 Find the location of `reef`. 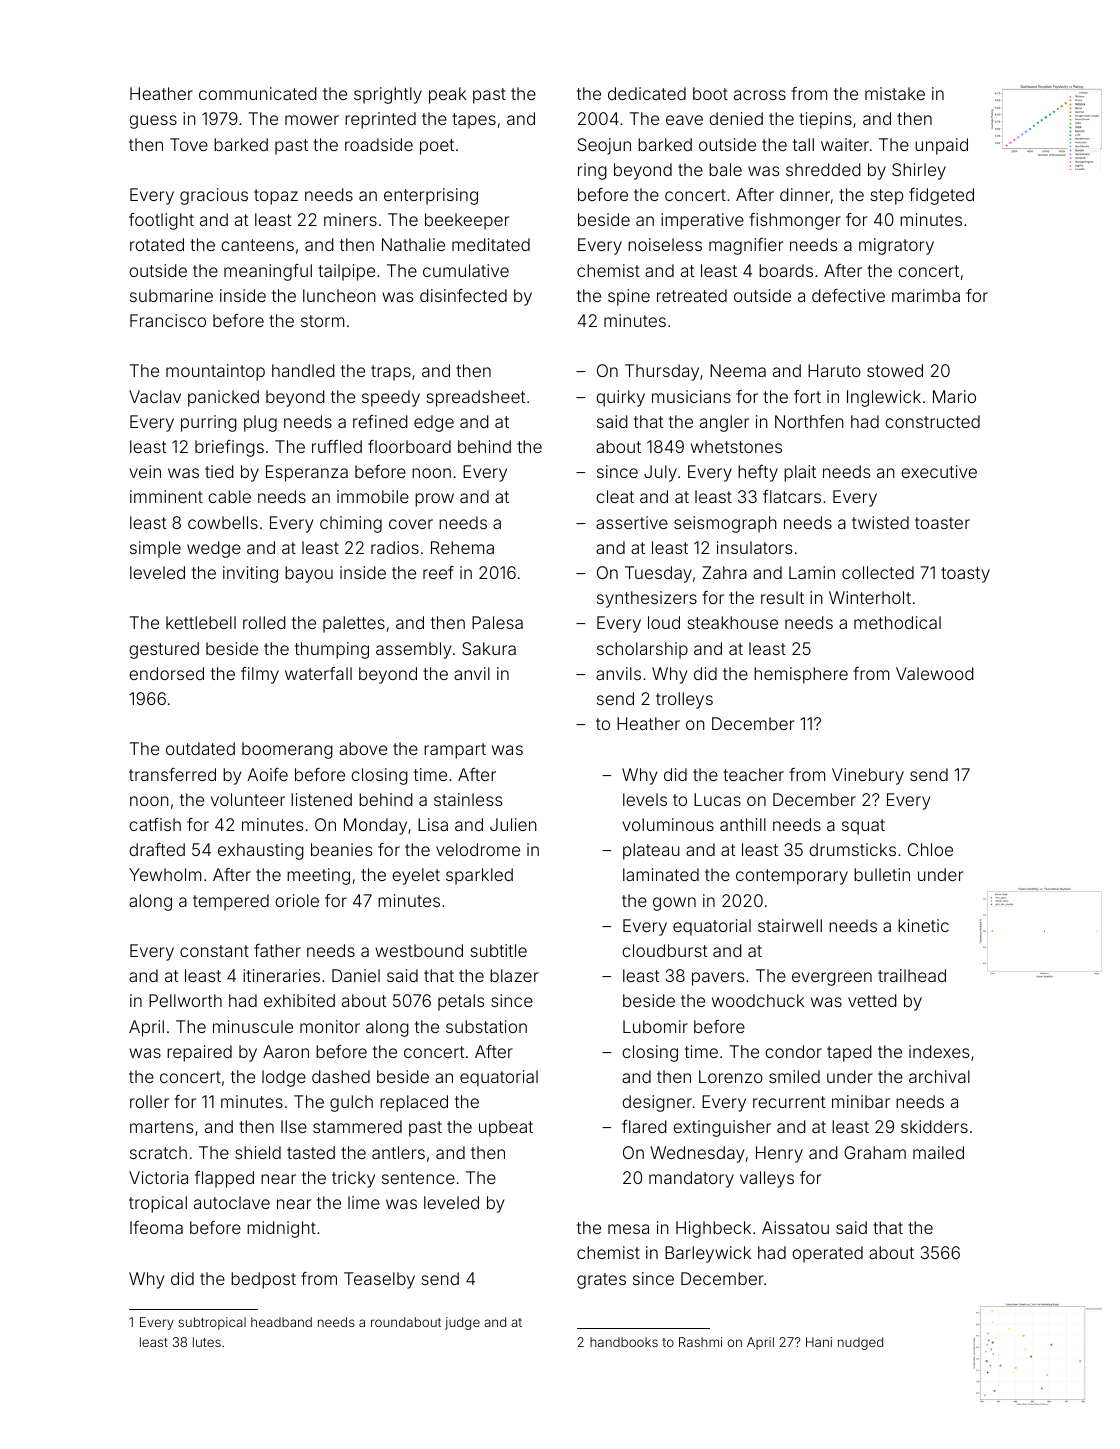

reef is located at coordinates (438, 572).
